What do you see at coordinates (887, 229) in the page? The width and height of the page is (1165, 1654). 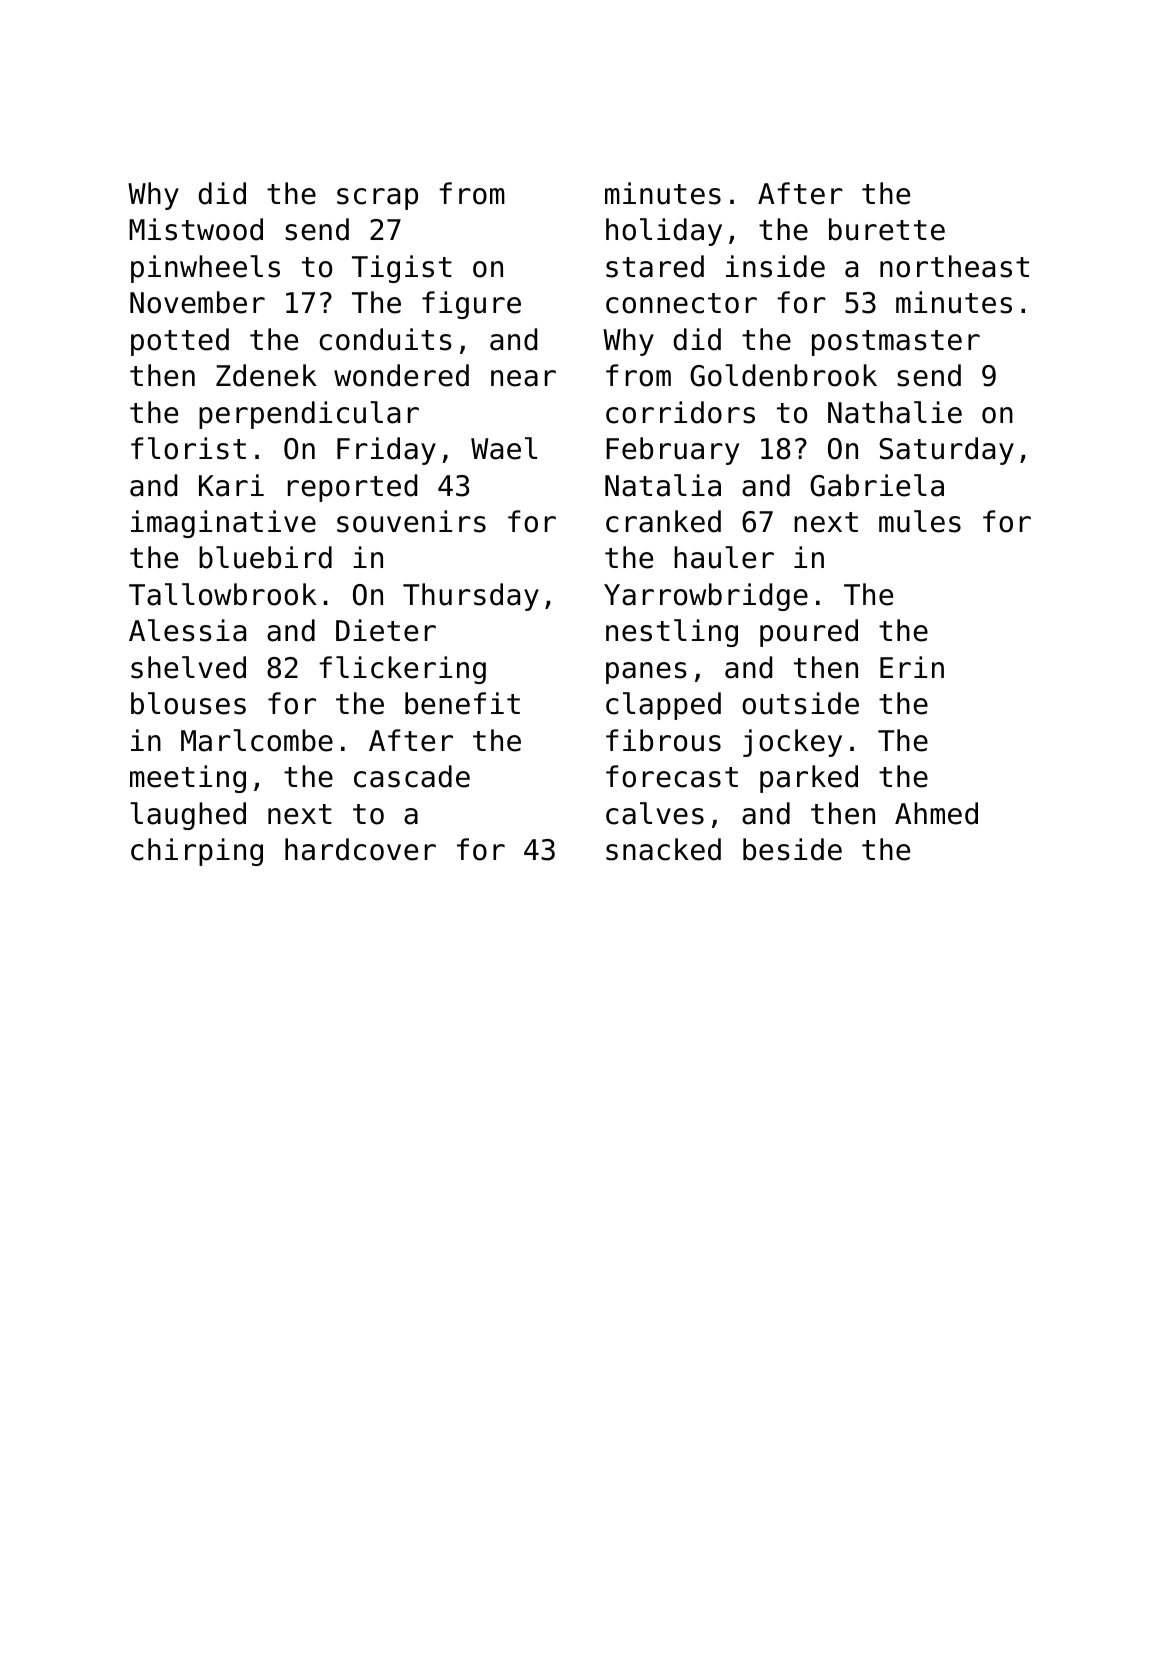 I see `burette` at bounding box center [887, 229].
